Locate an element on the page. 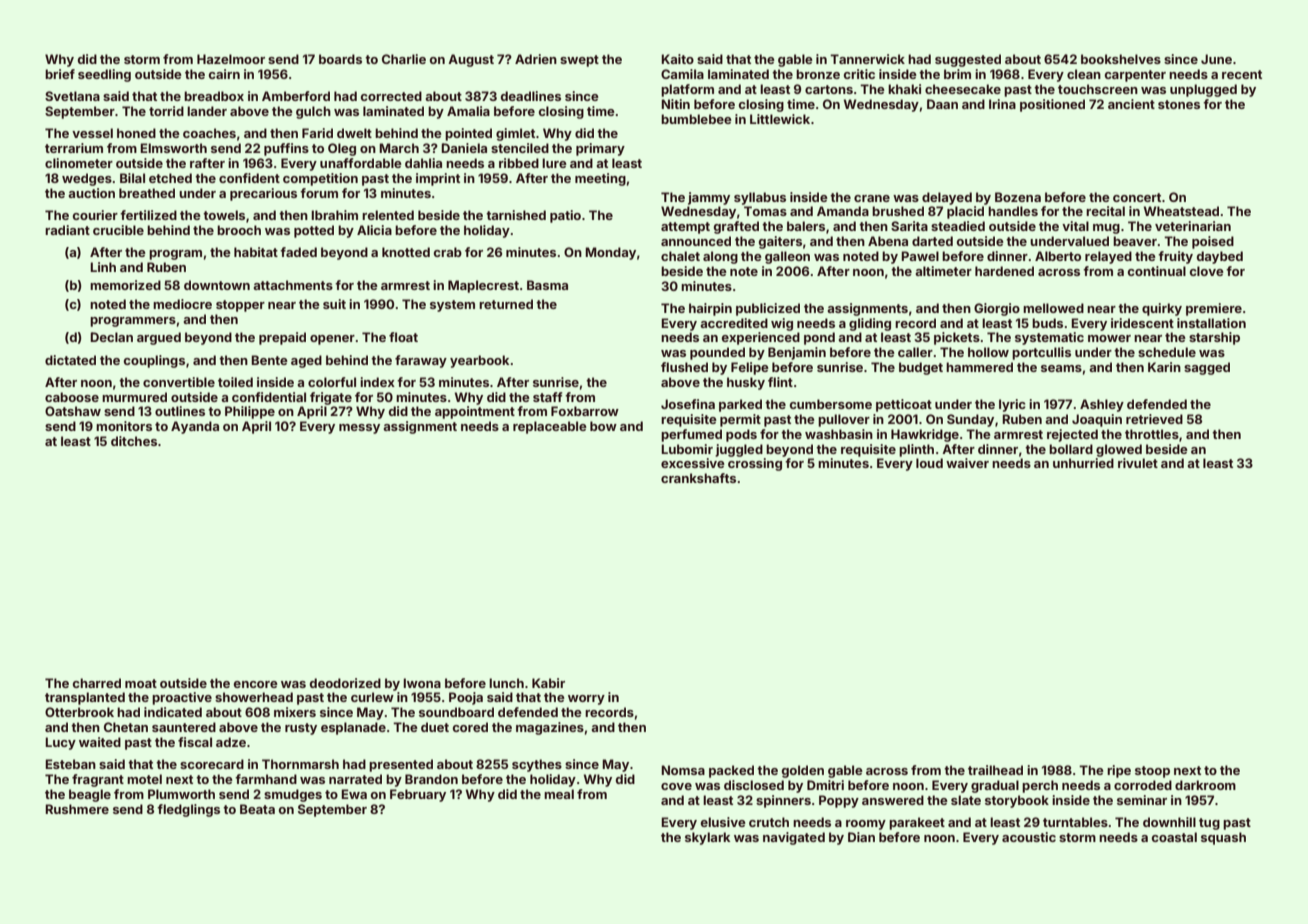 This document has width=1308, height=924. yearbook is located at coordinates (479, 361).
